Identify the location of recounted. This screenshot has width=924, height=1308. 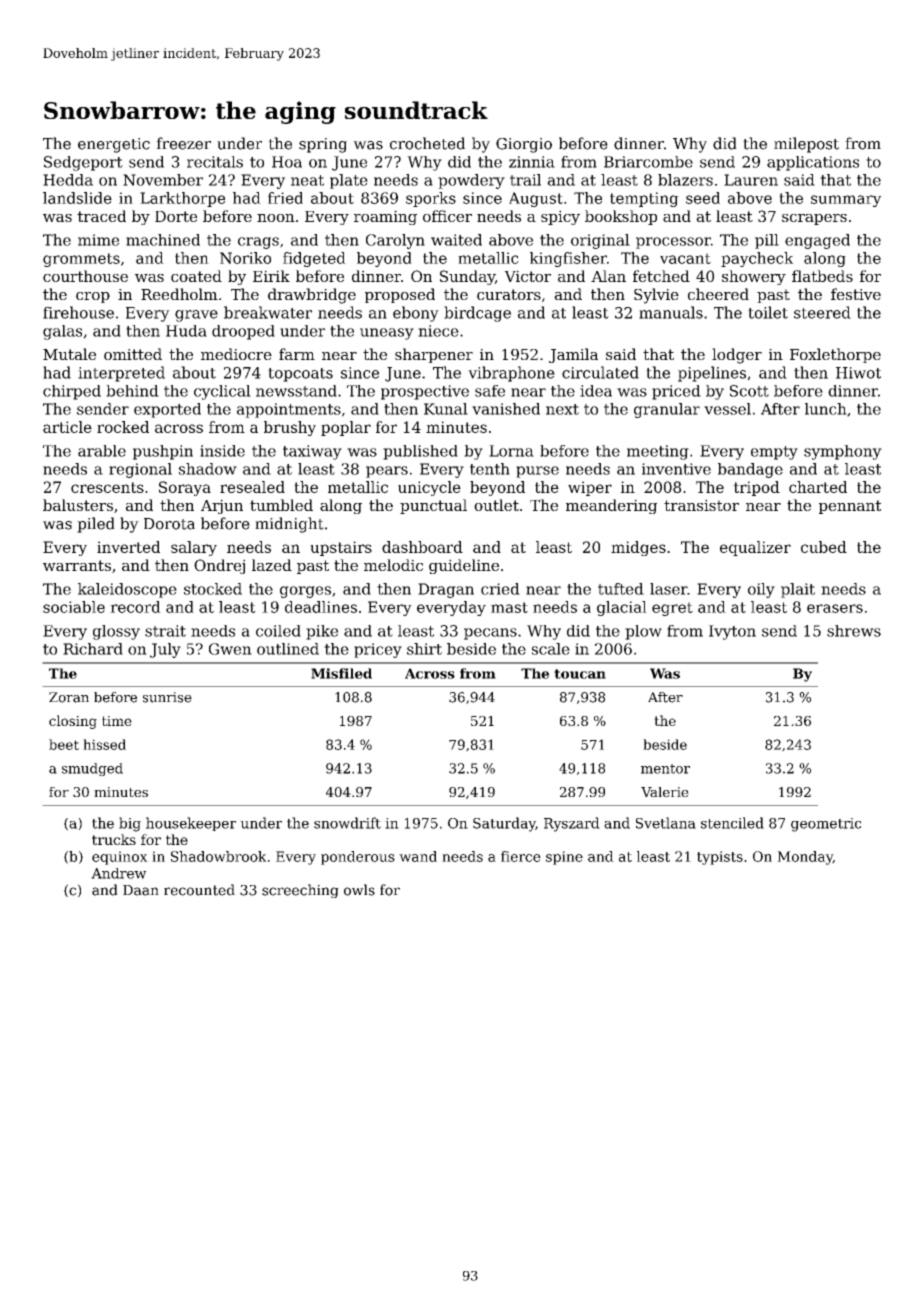
(199, 890).
